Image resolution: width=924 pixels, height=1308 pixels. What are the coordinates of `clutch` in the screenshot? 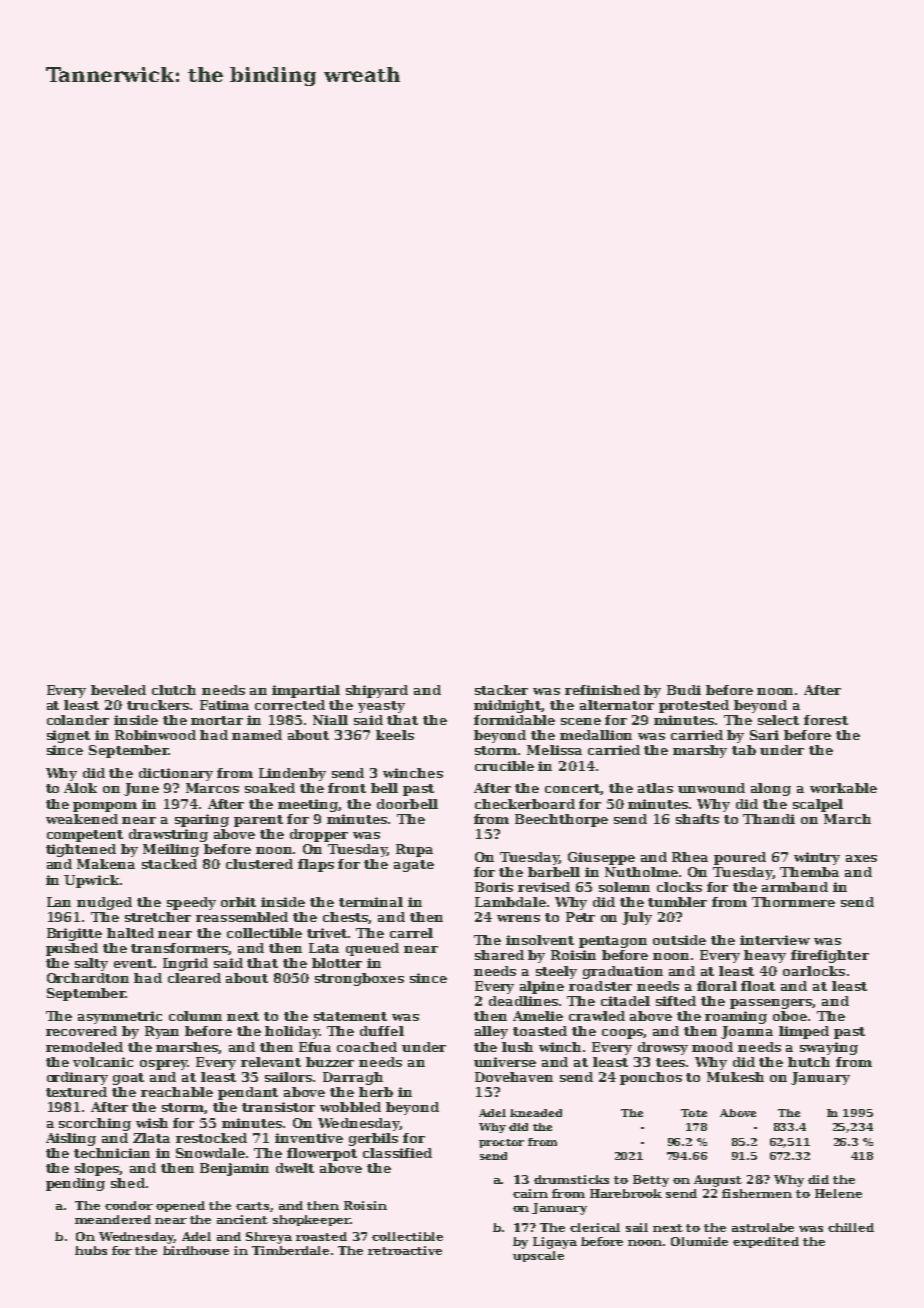 It's located at (174, 690).
